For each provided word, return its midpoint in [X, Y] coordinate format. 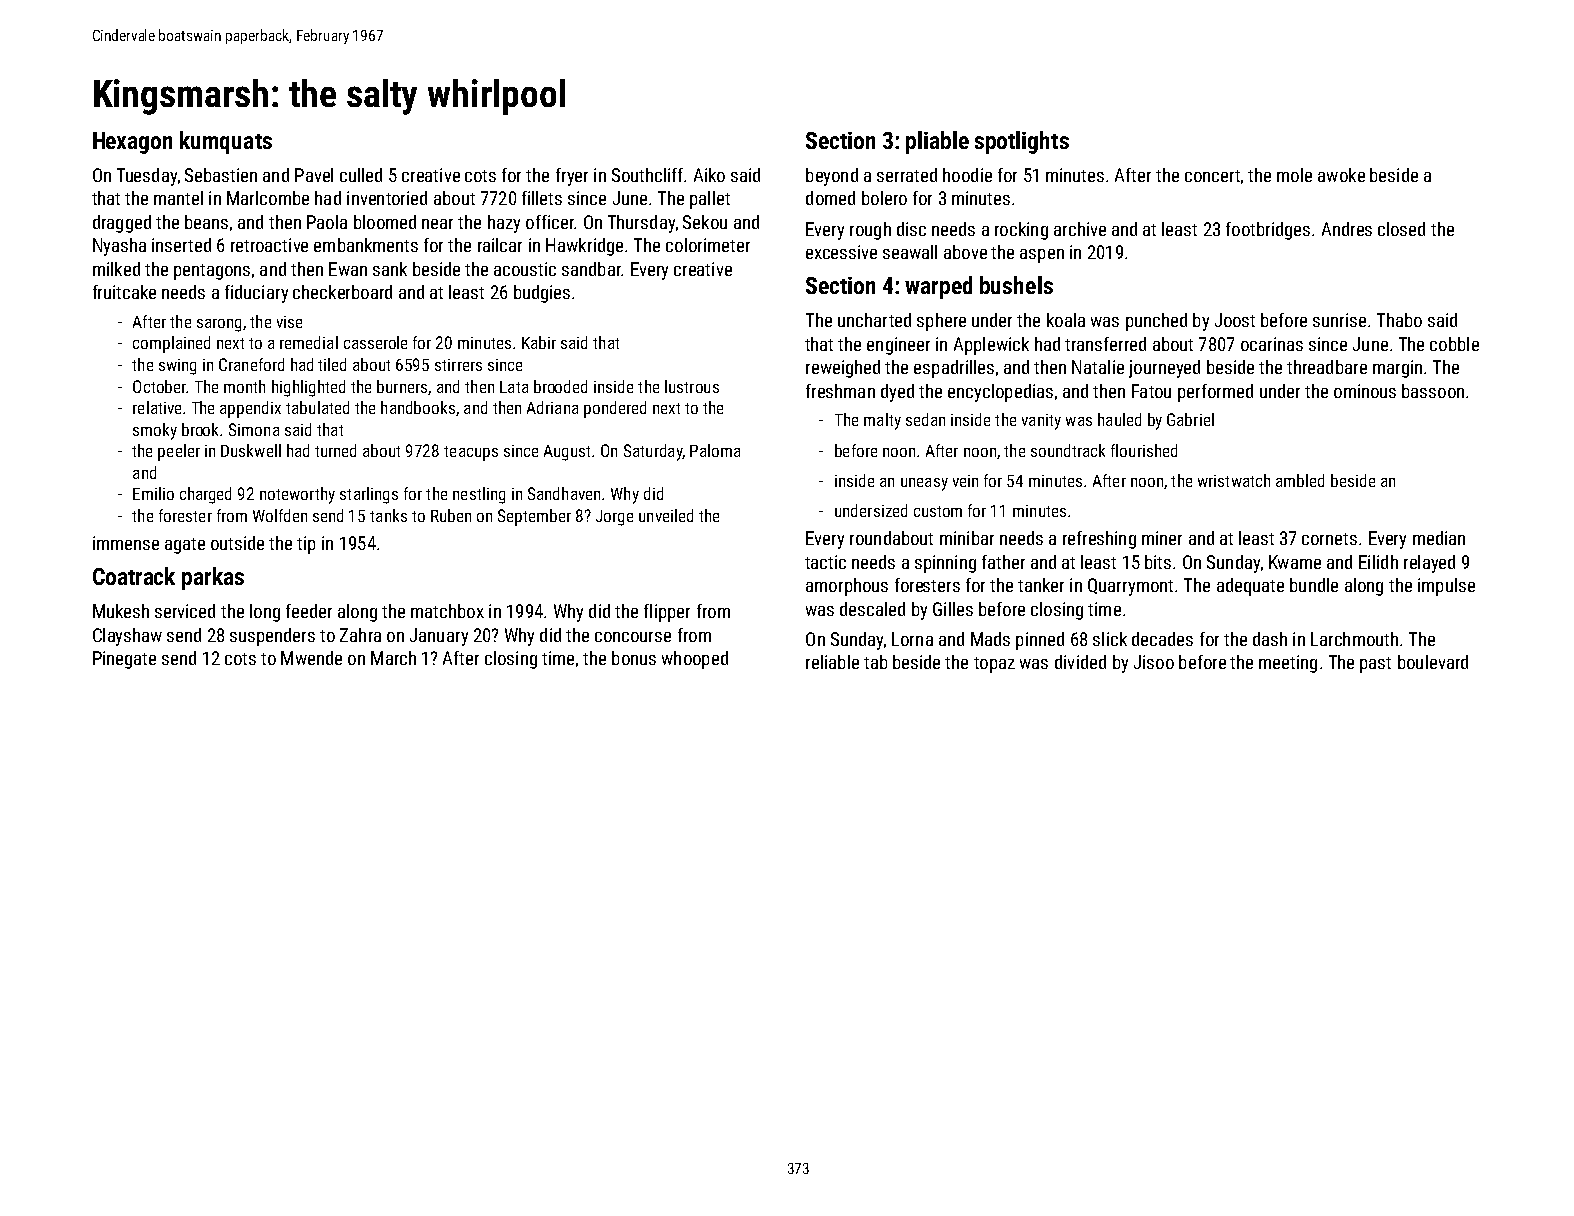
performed [1215, 393]
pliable [937, 142]
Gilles [953, 609]
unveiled [666, 515]
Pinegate [124, 660]
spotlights [1022, 142]
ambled [1300, 480]
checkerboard [342, 292]
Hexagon [132, 143]
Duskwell [251, 450]
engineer [898, 346]
